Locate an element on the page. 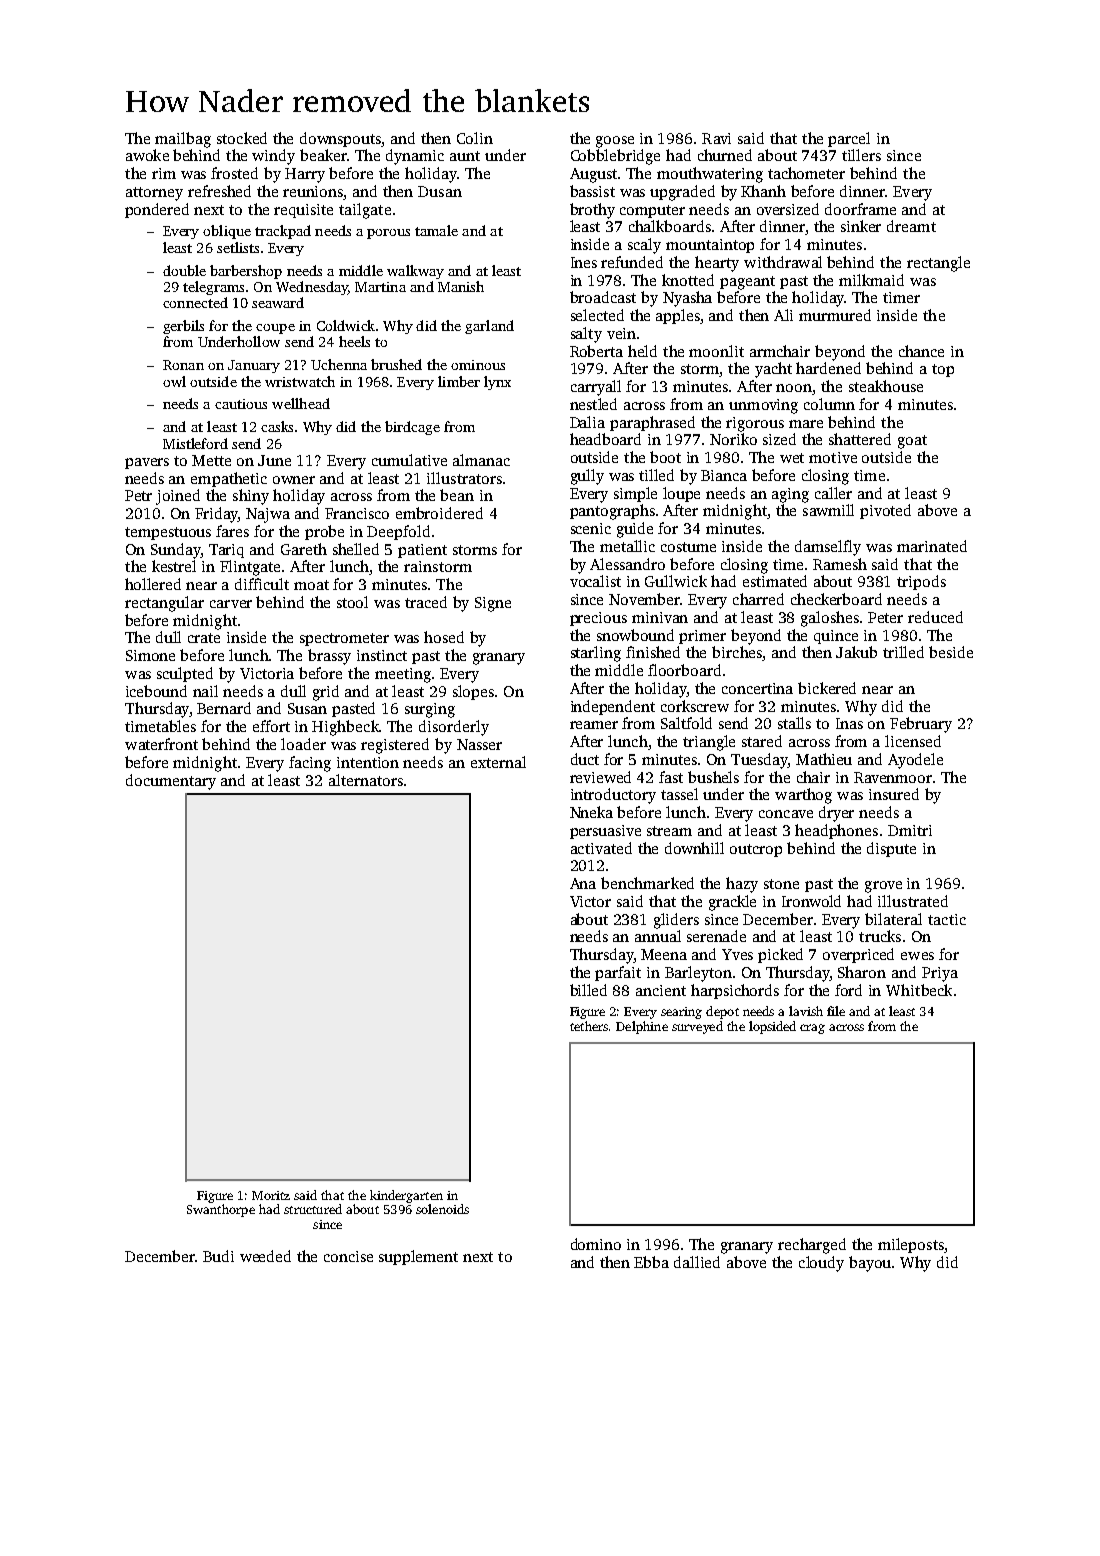 This document has height=1556, width=1100. stocked is located at coordinates (242, 138).
